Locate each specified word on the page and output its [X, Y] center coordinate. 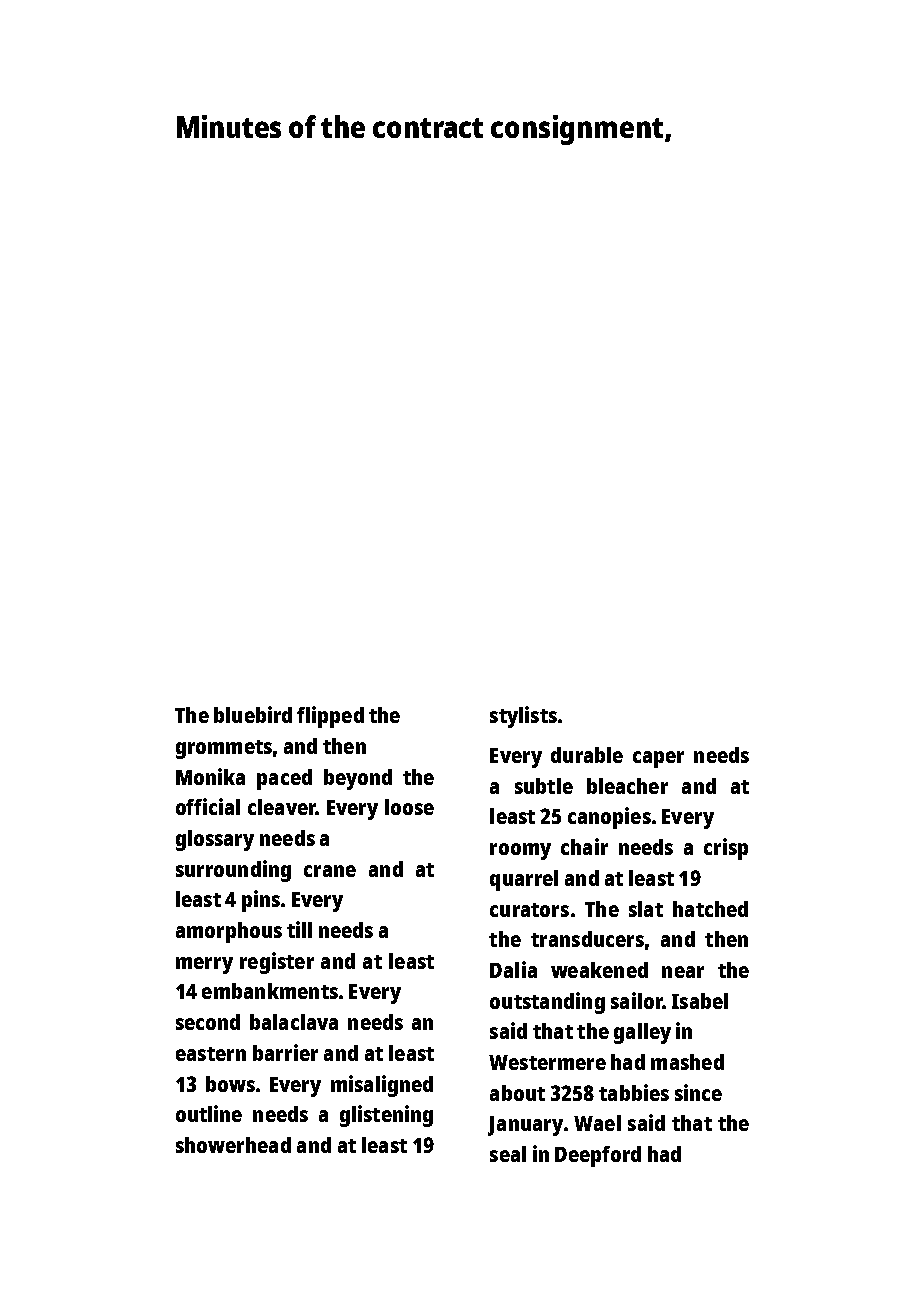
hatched [710, 909]
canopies [609, 818]
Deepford [598, 1156]
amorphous [229, 932]
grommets [224, 749]
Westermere [547, 1062]
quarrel [524, 880]
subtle [544, 786]
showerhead [233, 1145]
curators [529, 910]
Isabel [700, 1001]
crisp [726, 849]
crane [330, 871]
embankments [270, 991]
